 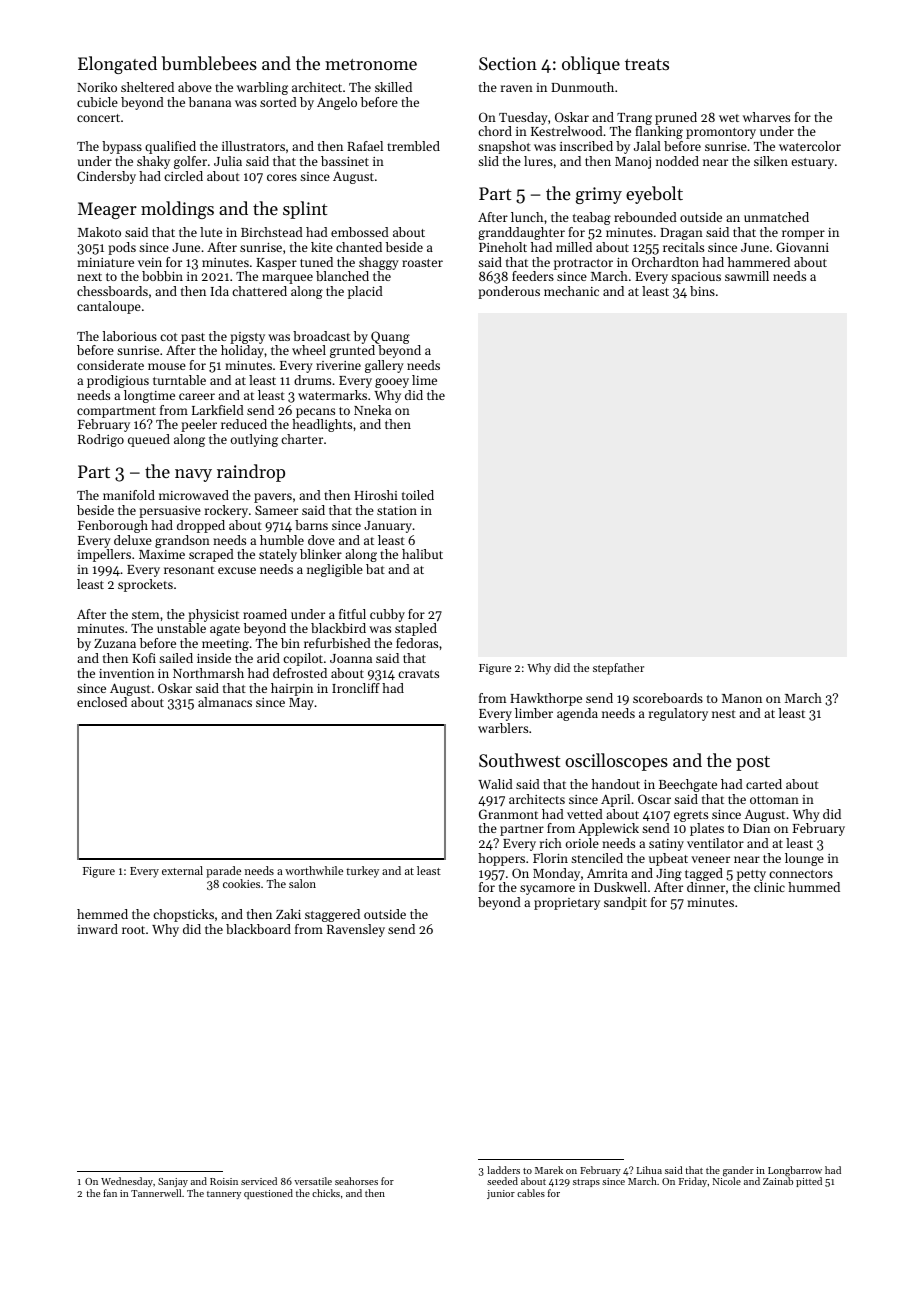 What do you see at coordinates (508, 63) in the screenshot?
I see `Section` at bounding box center [508, 63].
